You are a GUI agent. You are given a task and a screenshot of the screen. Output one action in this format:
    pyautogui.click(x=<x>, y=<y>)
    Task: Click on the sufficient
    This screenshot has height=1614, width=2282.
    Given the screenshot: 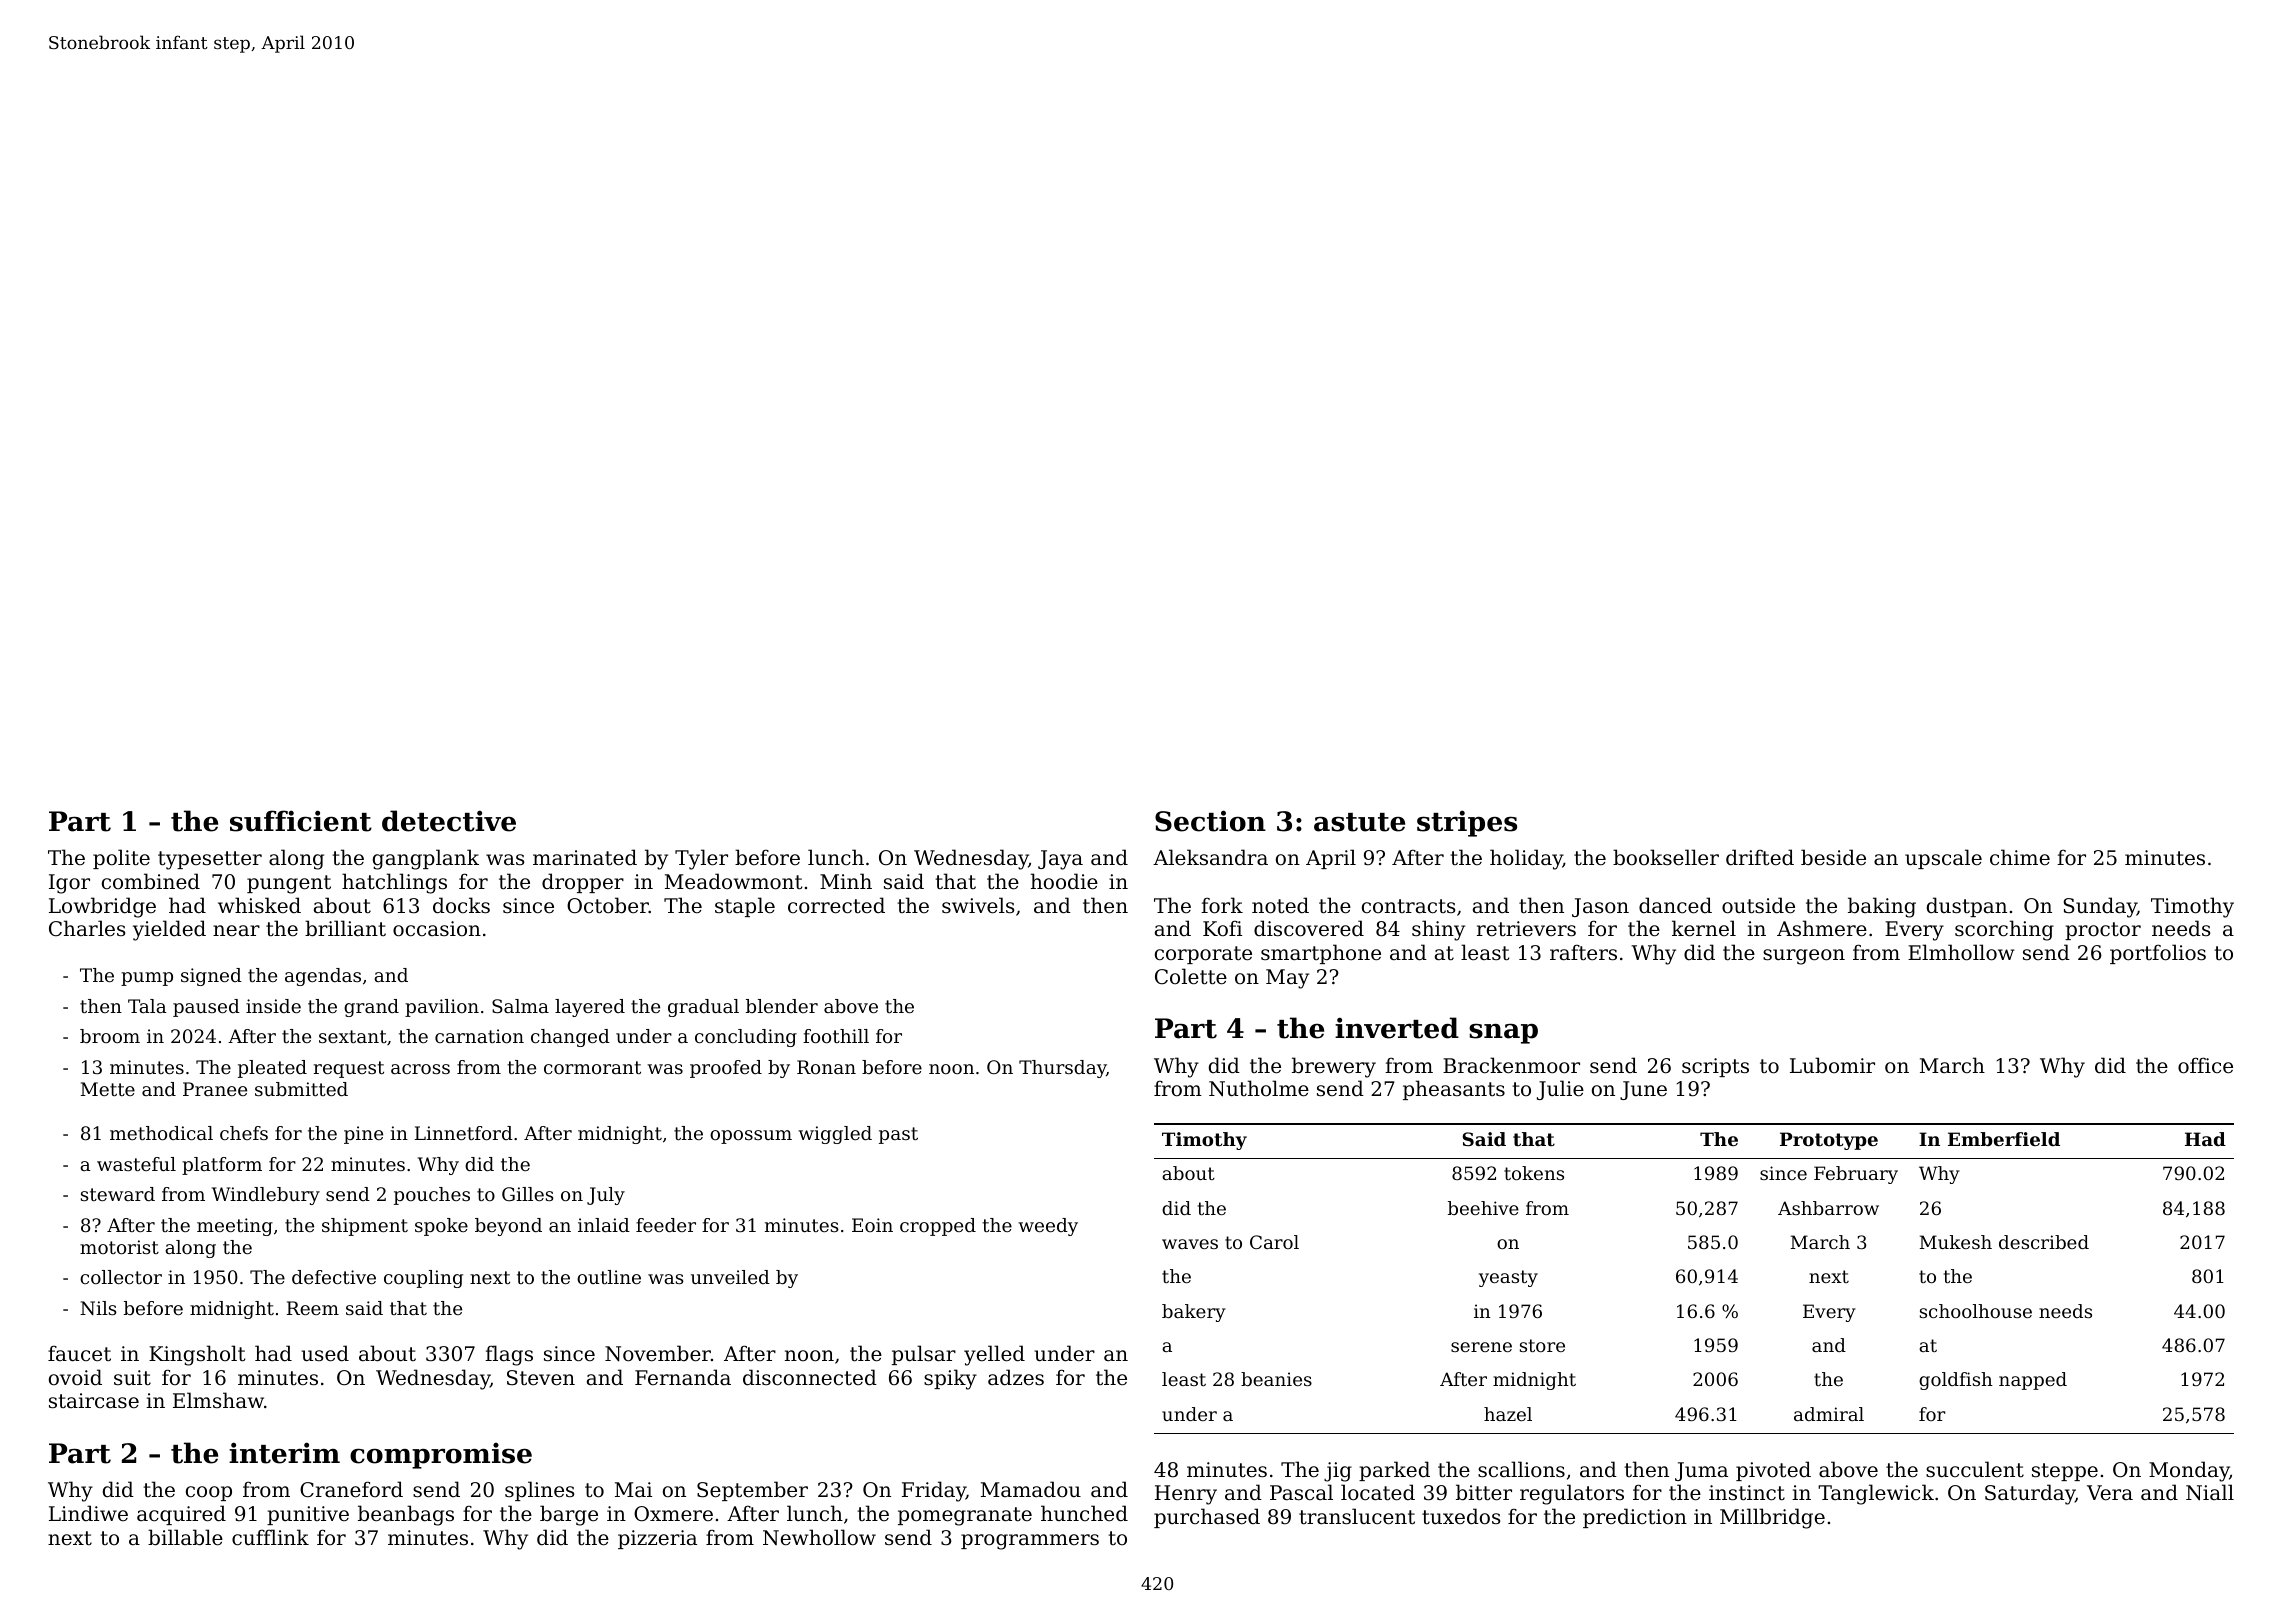 What is the action you would take?
    pyautogui.click(x=301, y=821)
